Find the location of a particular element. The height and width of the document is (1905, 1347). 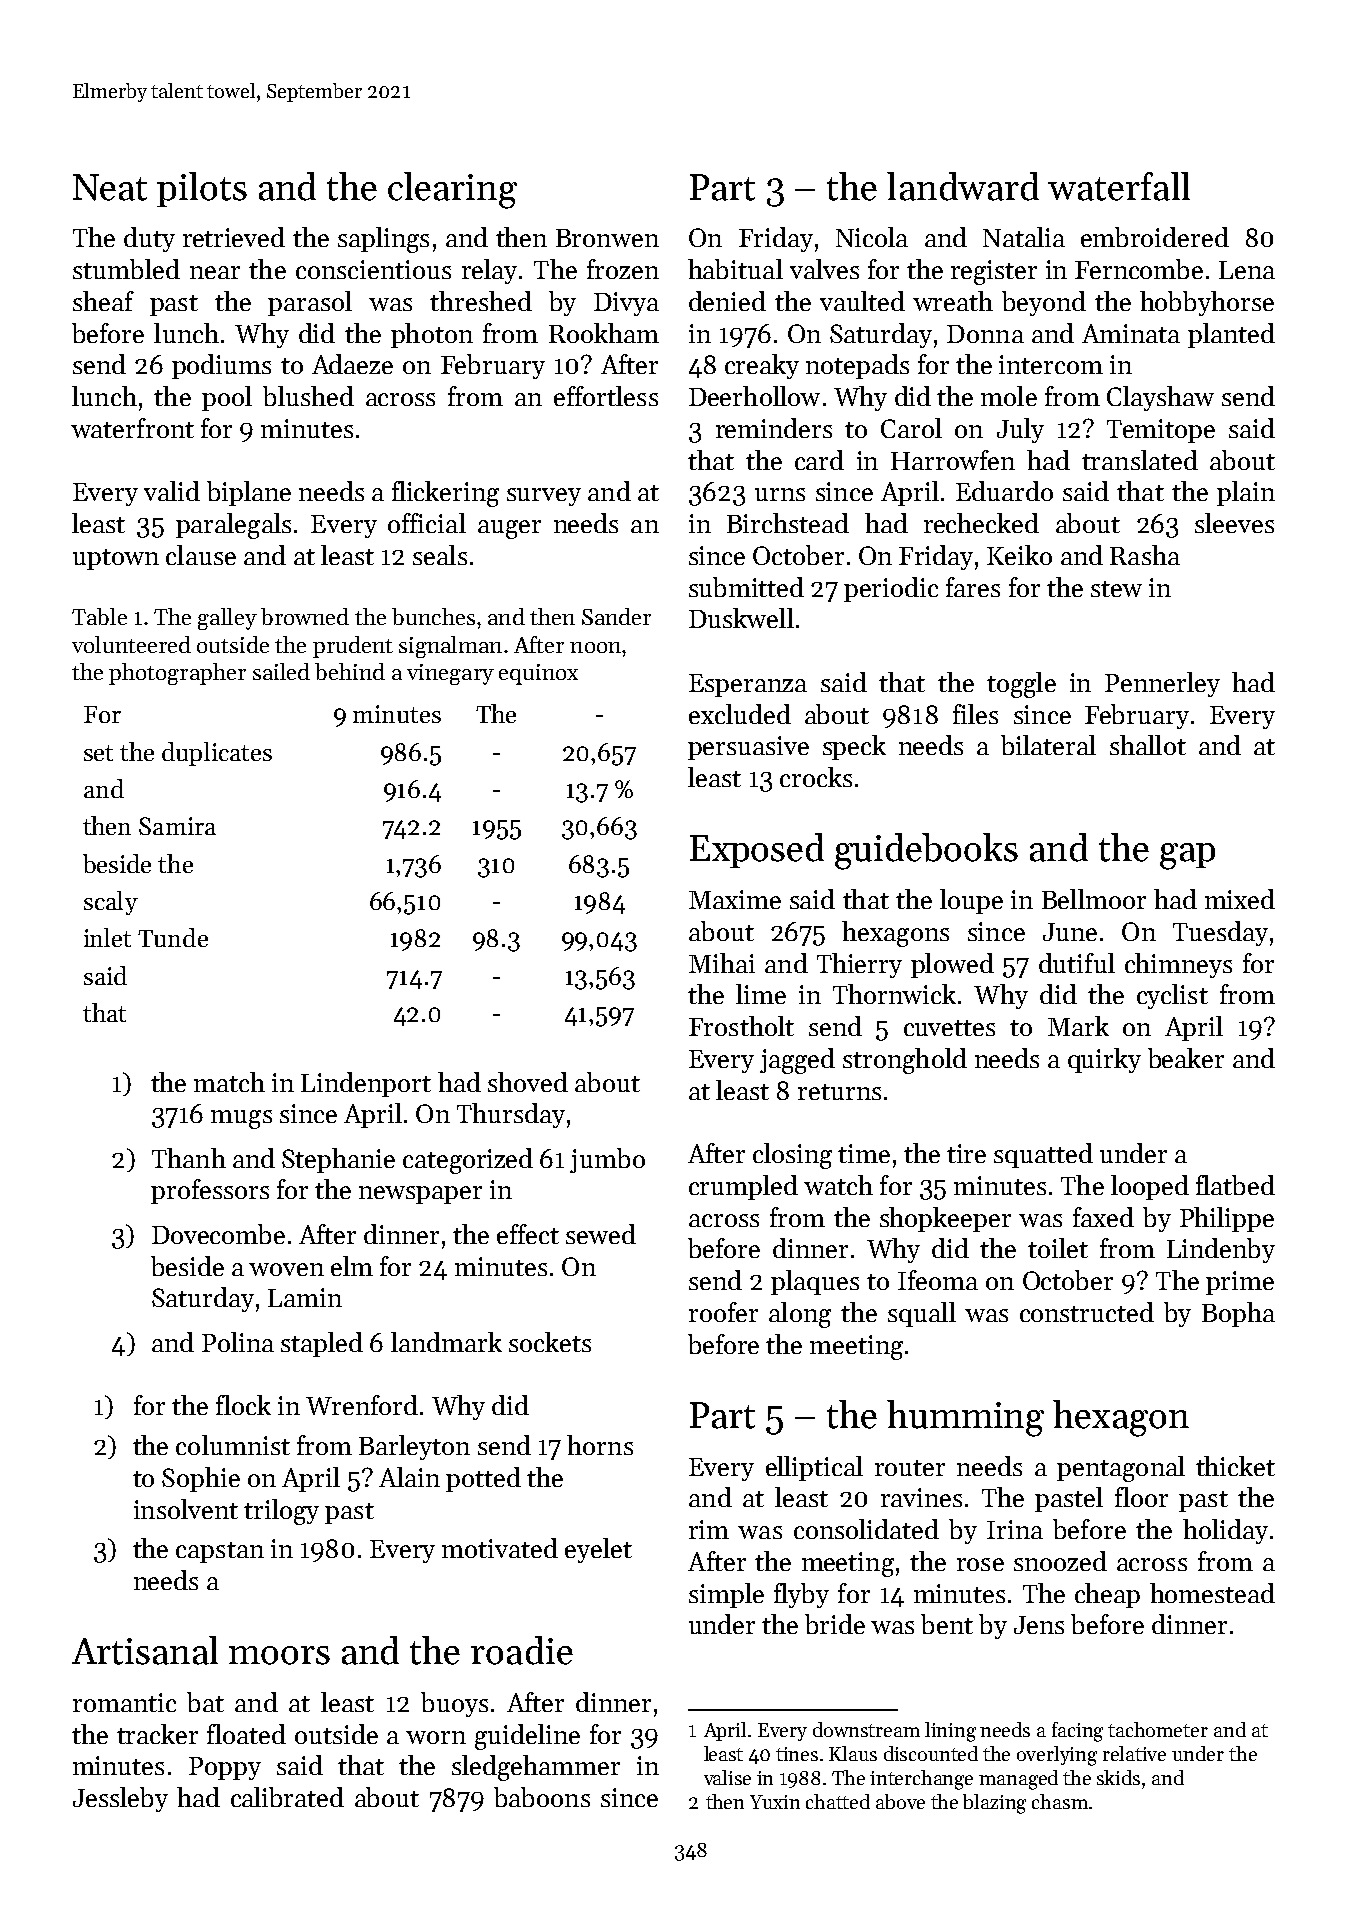

chasm is located at coordinates (1060, 1801).
